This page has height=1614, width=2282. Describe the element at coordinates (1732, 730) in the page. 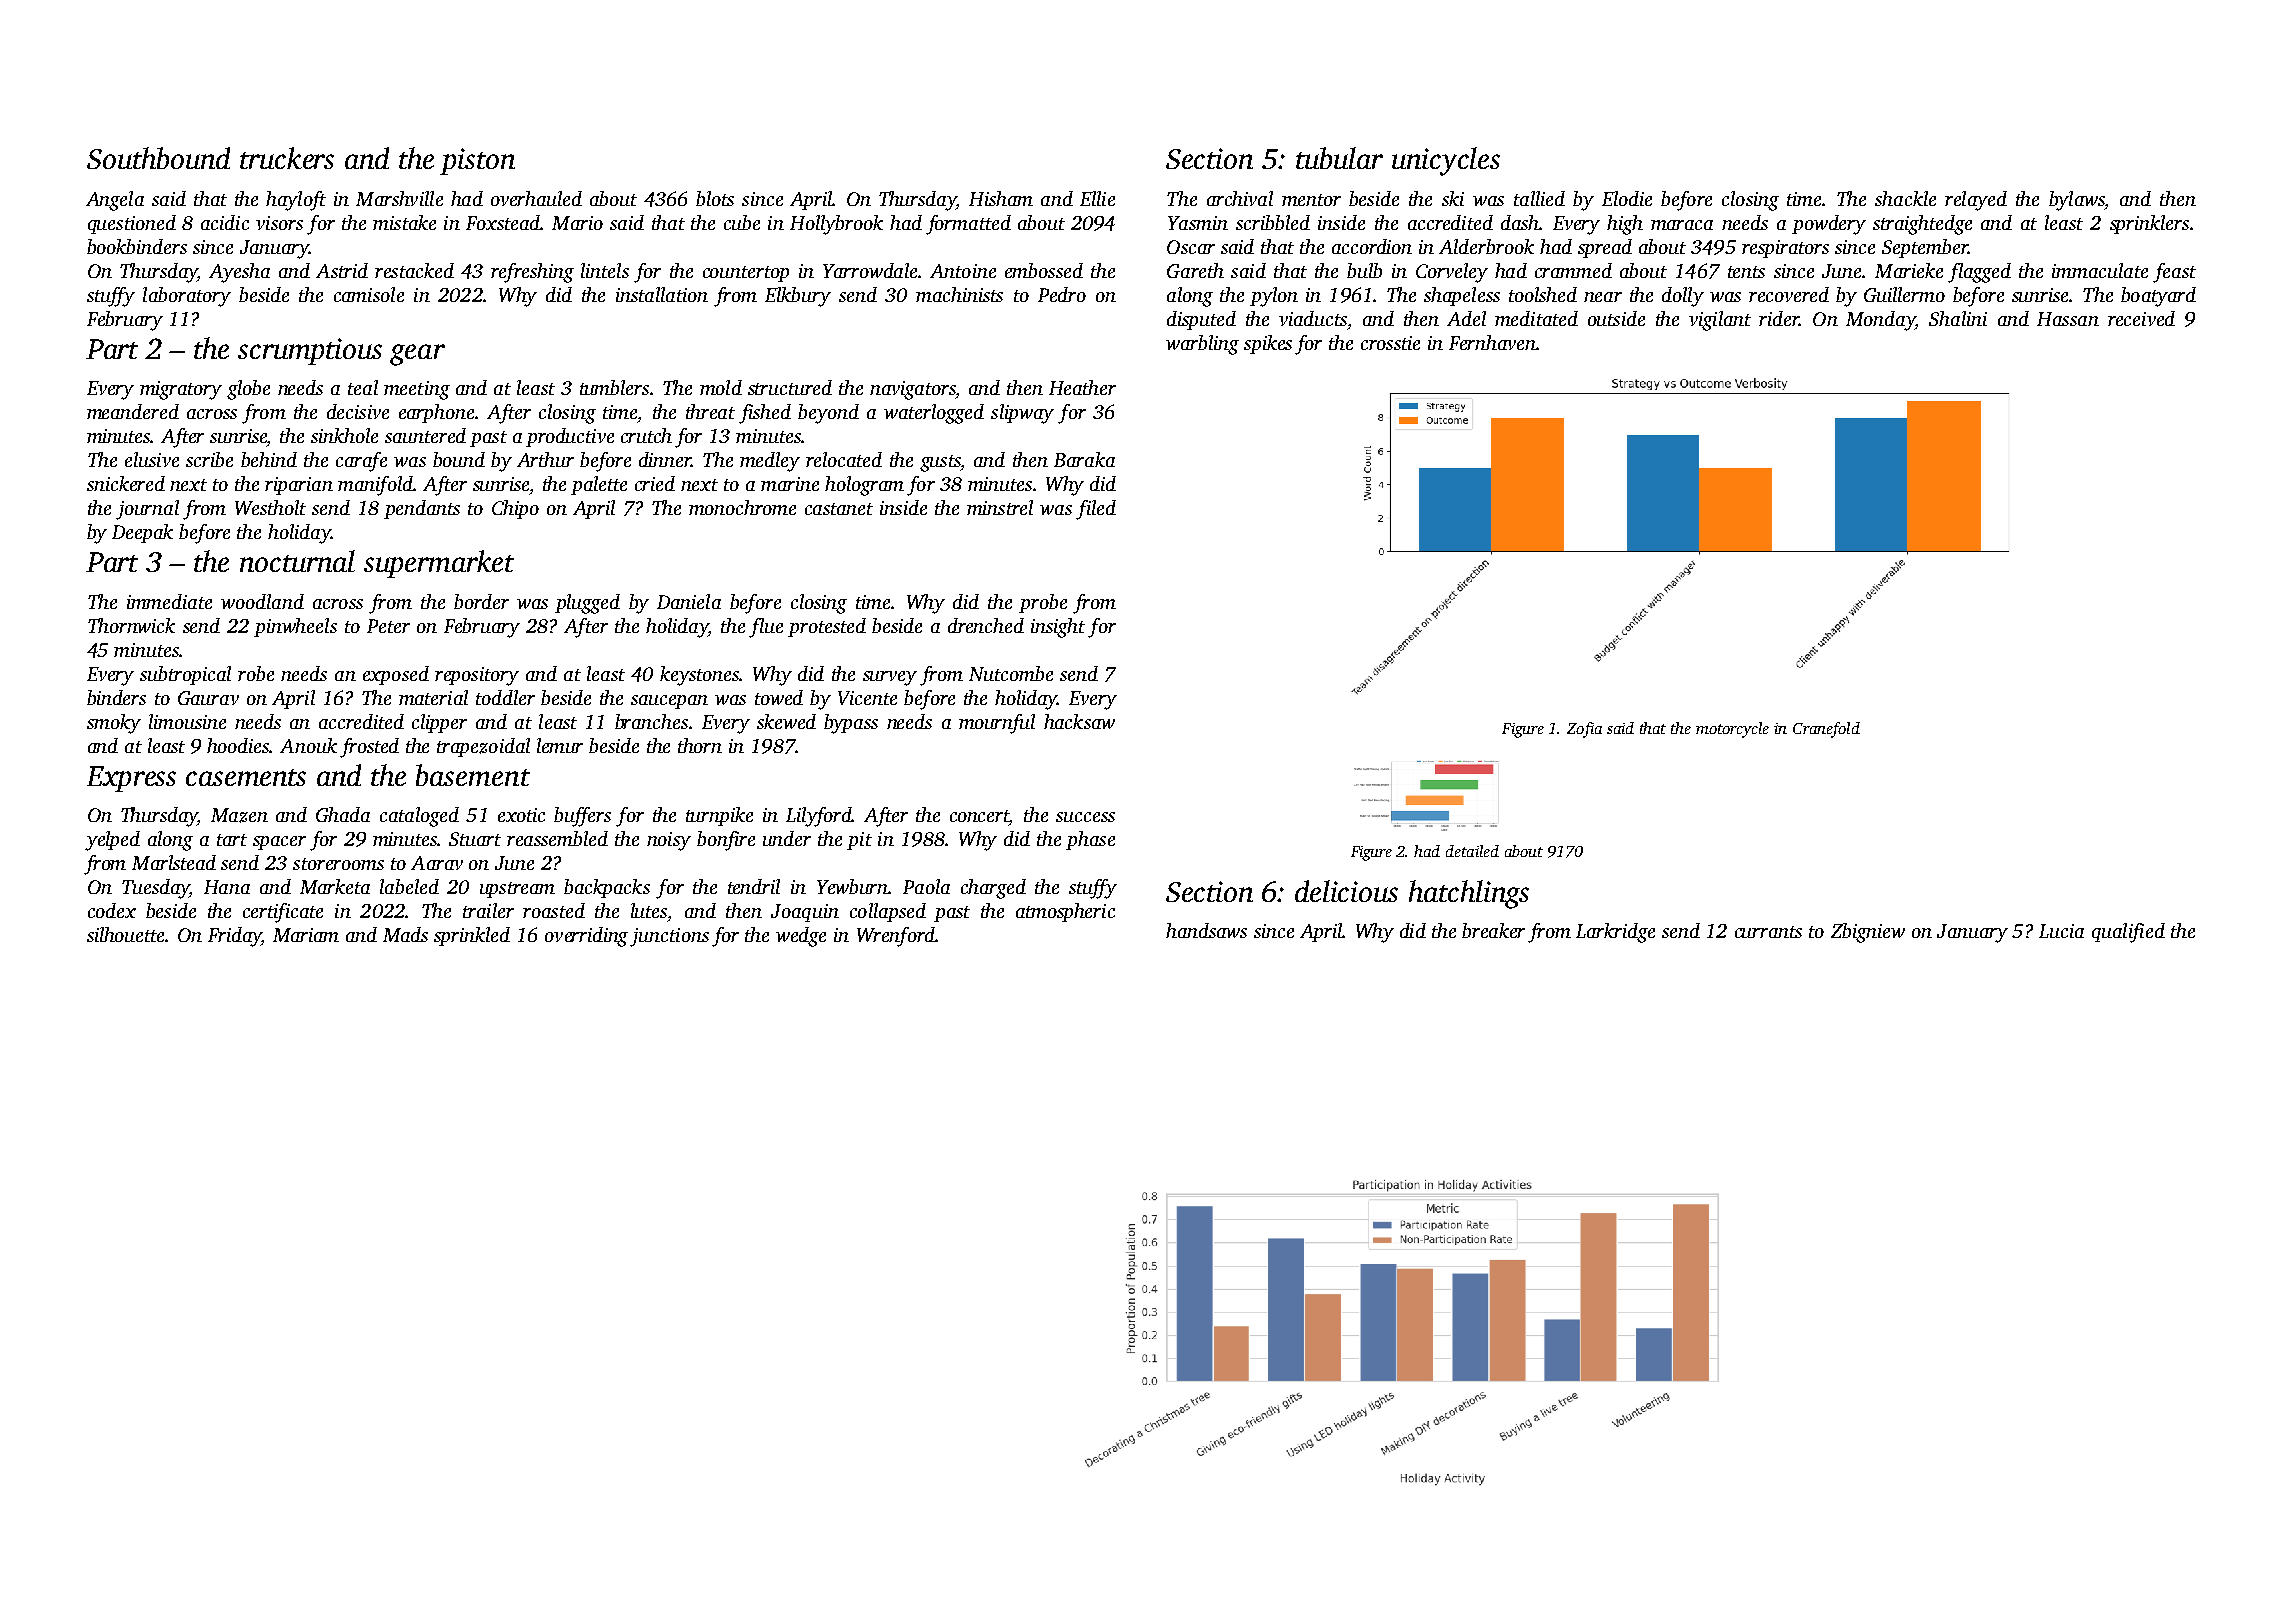

I see `motorcycle` at that location.
